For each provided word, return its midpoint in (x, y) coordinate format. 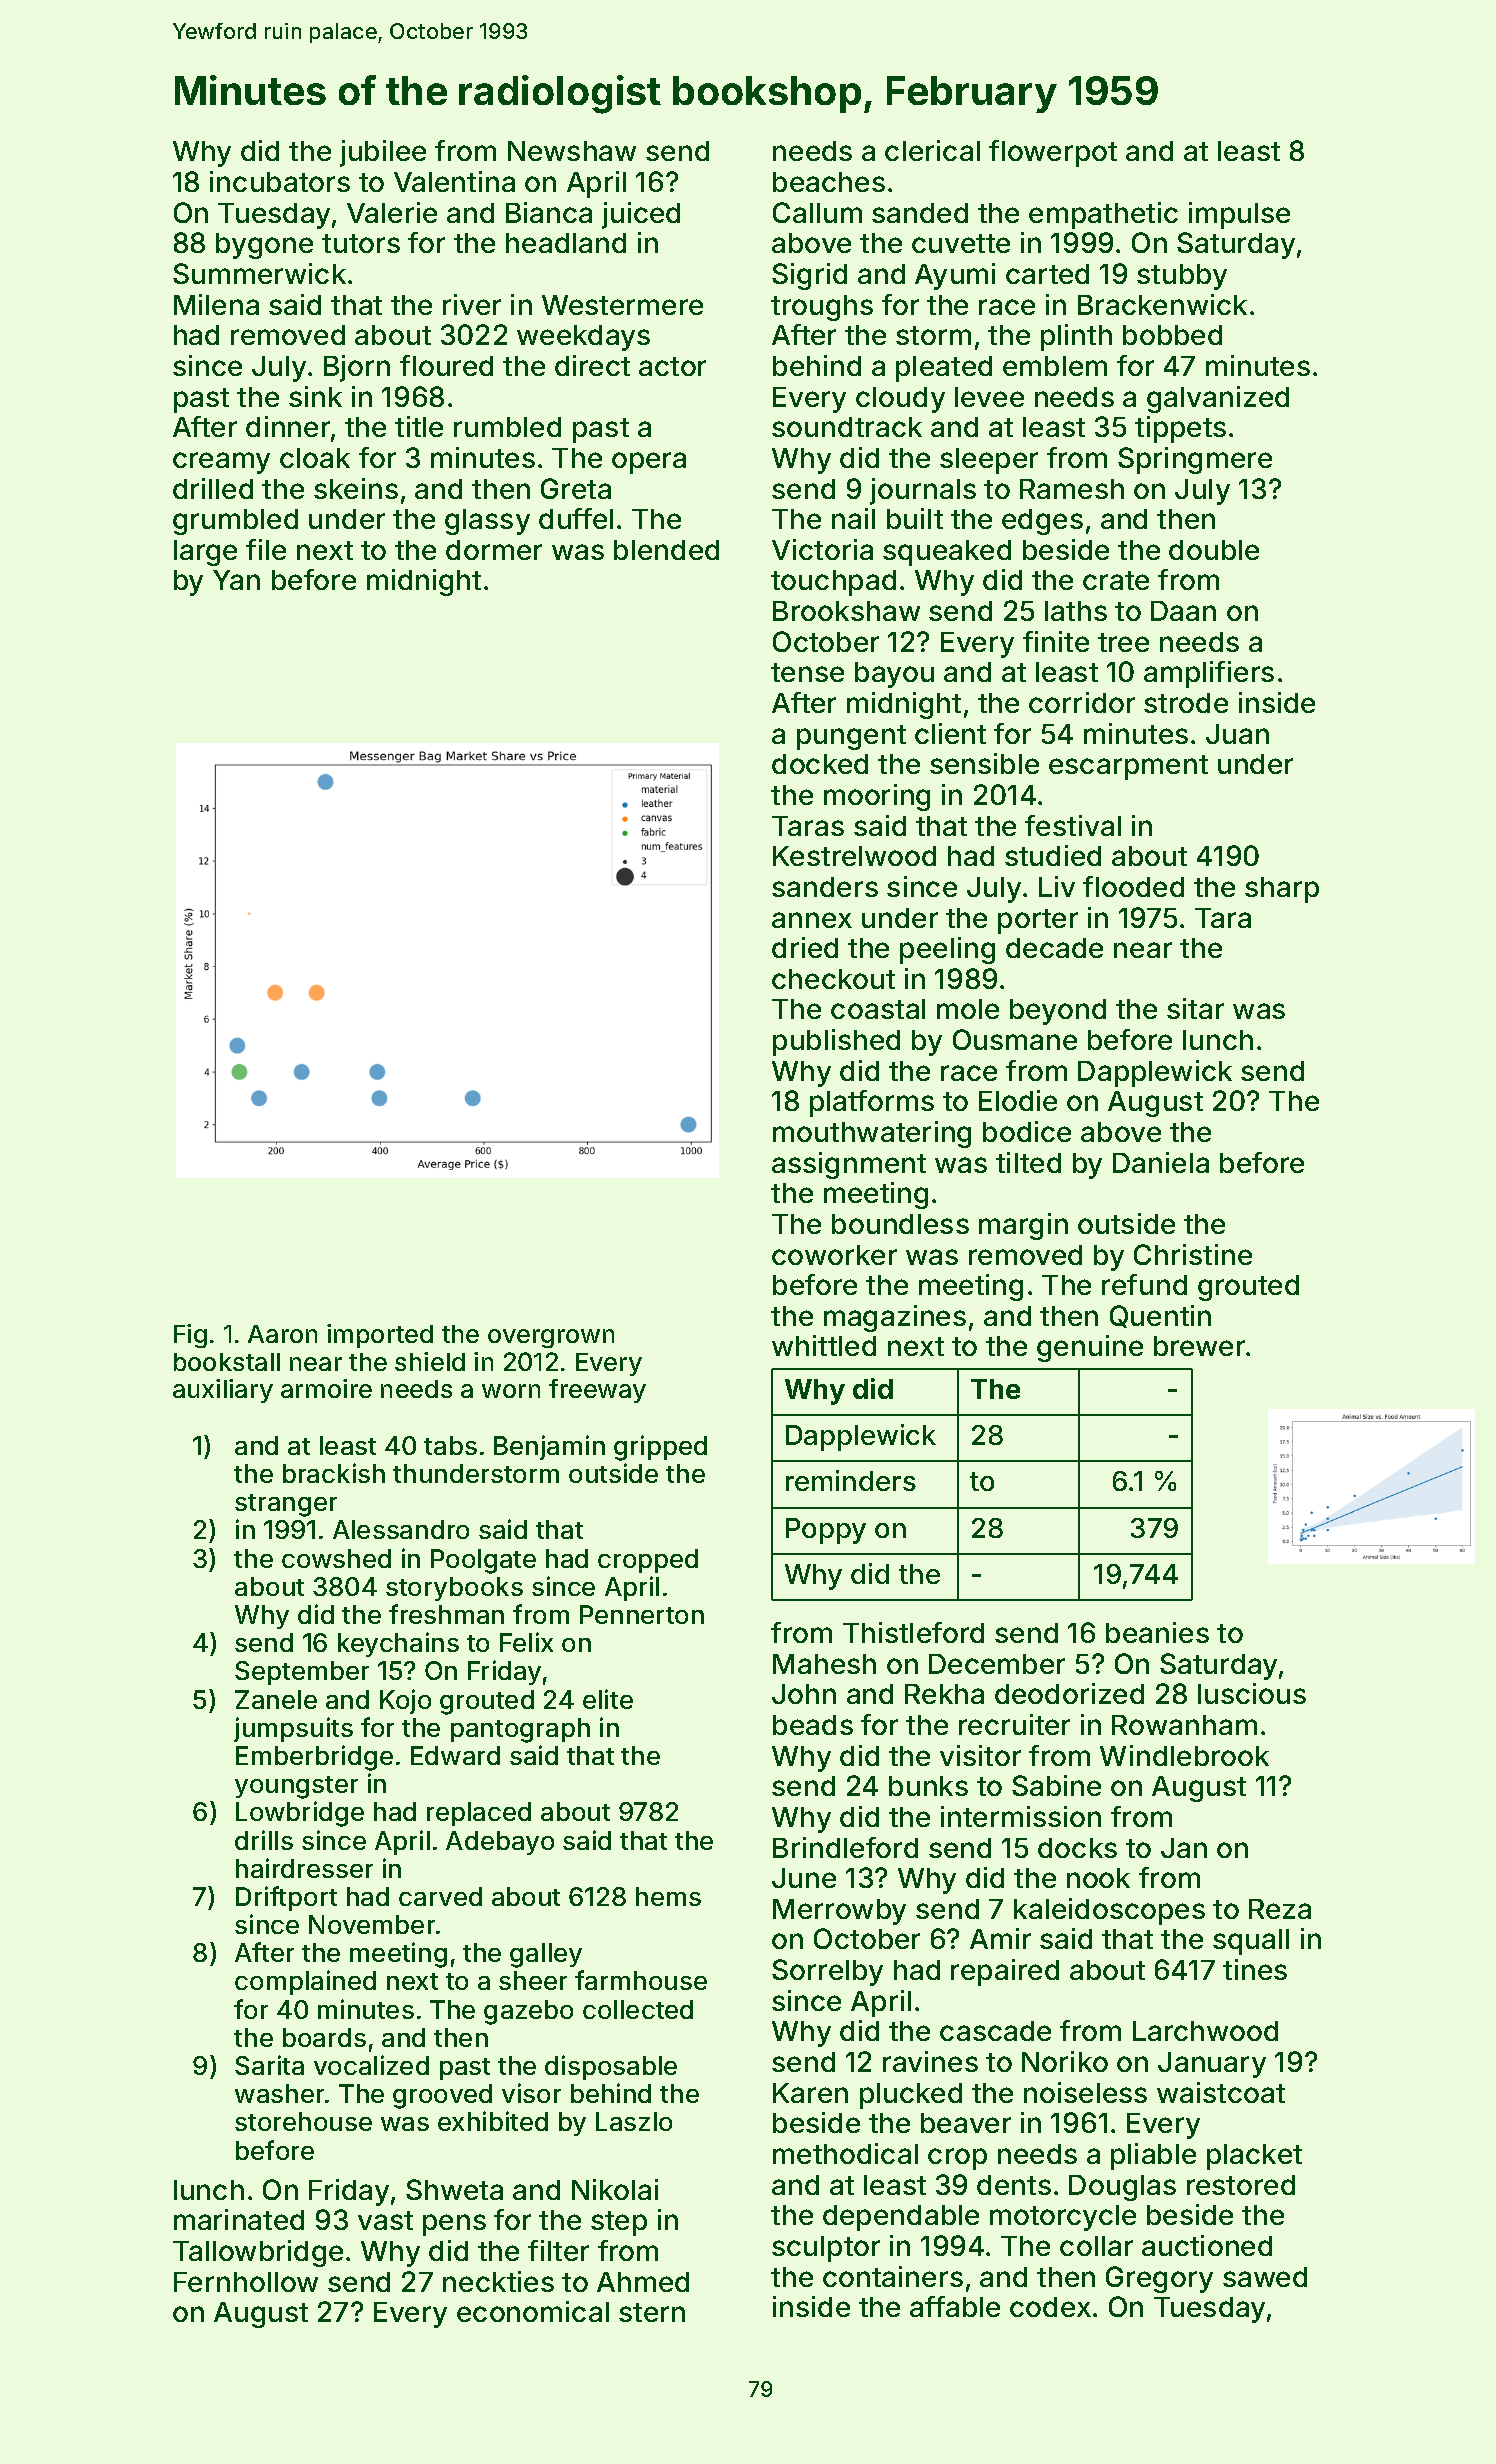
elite (608, 1699)
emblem (1055, 366)
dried (805, 947)
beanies (1157, 1632)
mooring (877, 797)
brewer (1199, 1346)
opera (649, 463)
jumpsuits (293, 1729)
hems (668, 1896)
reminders (851, 1480)
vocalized (371, 2065)
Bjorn (357, 368)
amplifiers (1209, 674)
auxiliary (223, 1391)
